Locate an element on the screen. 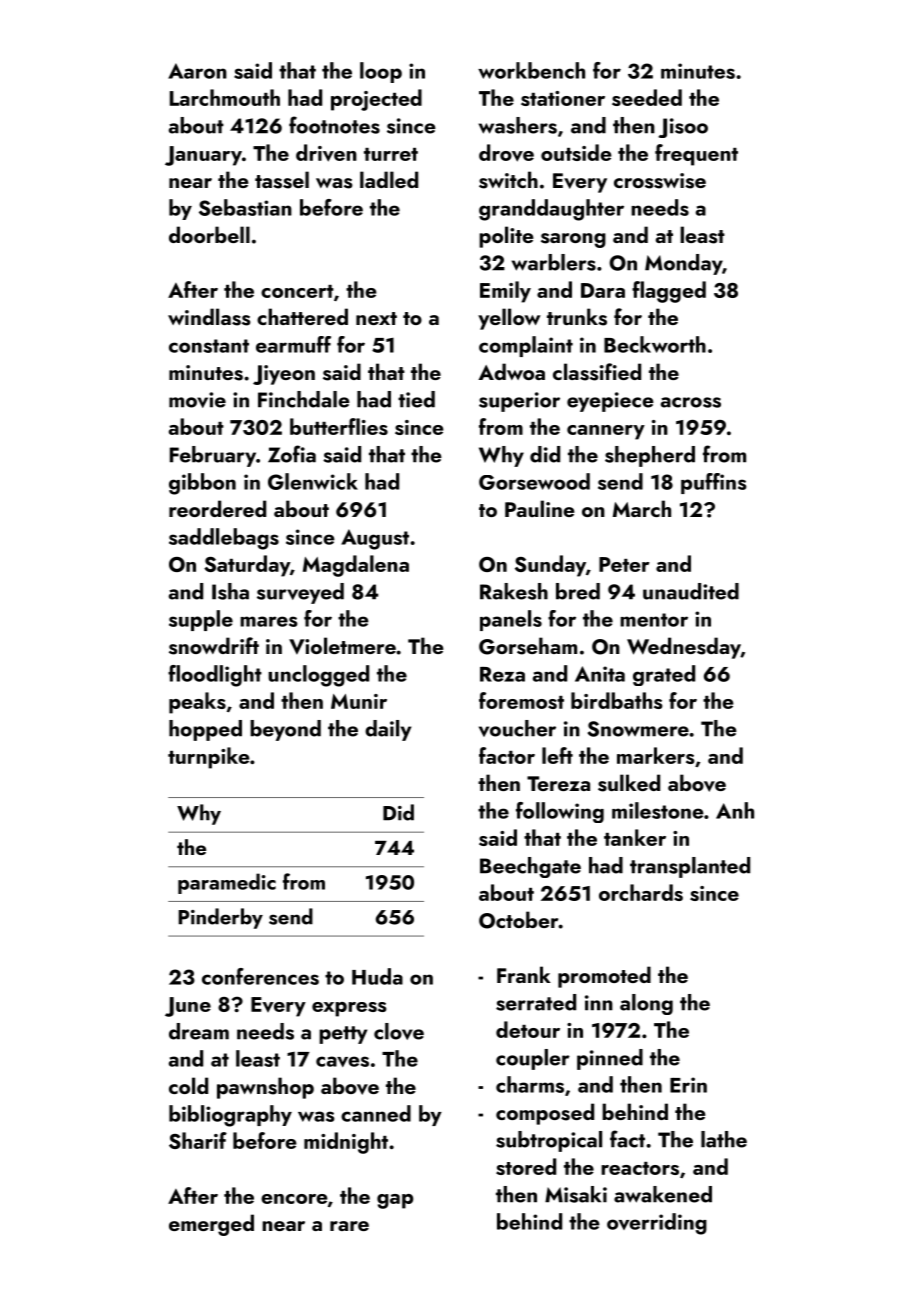  foremost is located at coordinates (521, 700).
